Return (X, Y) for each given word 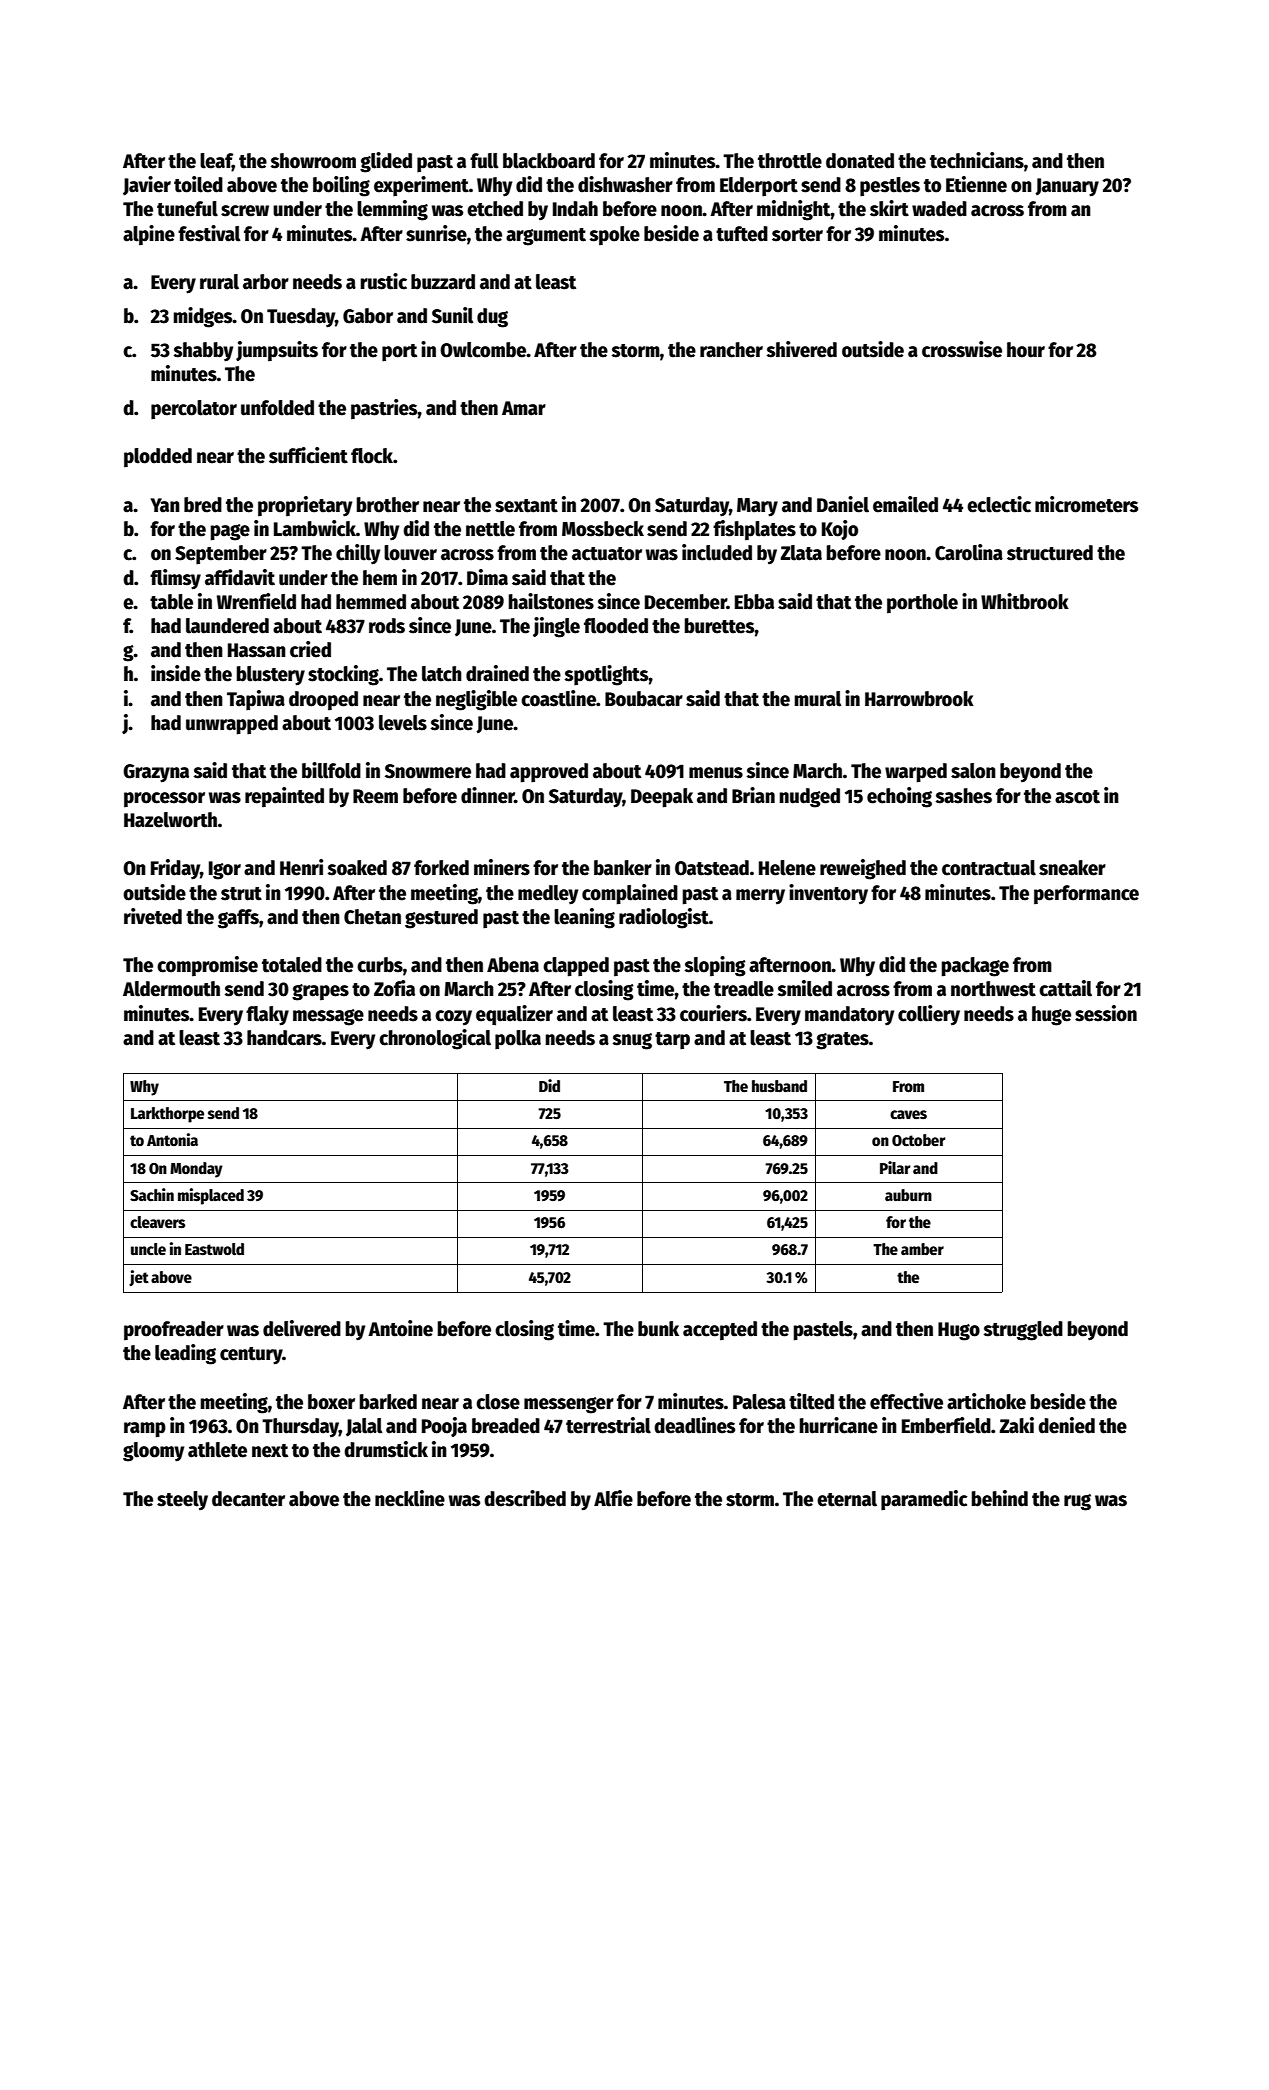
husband (779, 1086)
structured (1050, 553)
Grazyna (156, 773)
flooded (616, 626)
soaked (357, 868)
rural (219, 282)
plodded (158, 458)
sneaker (1072, 868)
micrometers (1086, 504)
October (918, 1140)
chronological (435, 1039)
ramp (145, 1430)
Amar (524, 408)
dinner (488, 795)
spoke (614, 236)
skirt (889, 208)
